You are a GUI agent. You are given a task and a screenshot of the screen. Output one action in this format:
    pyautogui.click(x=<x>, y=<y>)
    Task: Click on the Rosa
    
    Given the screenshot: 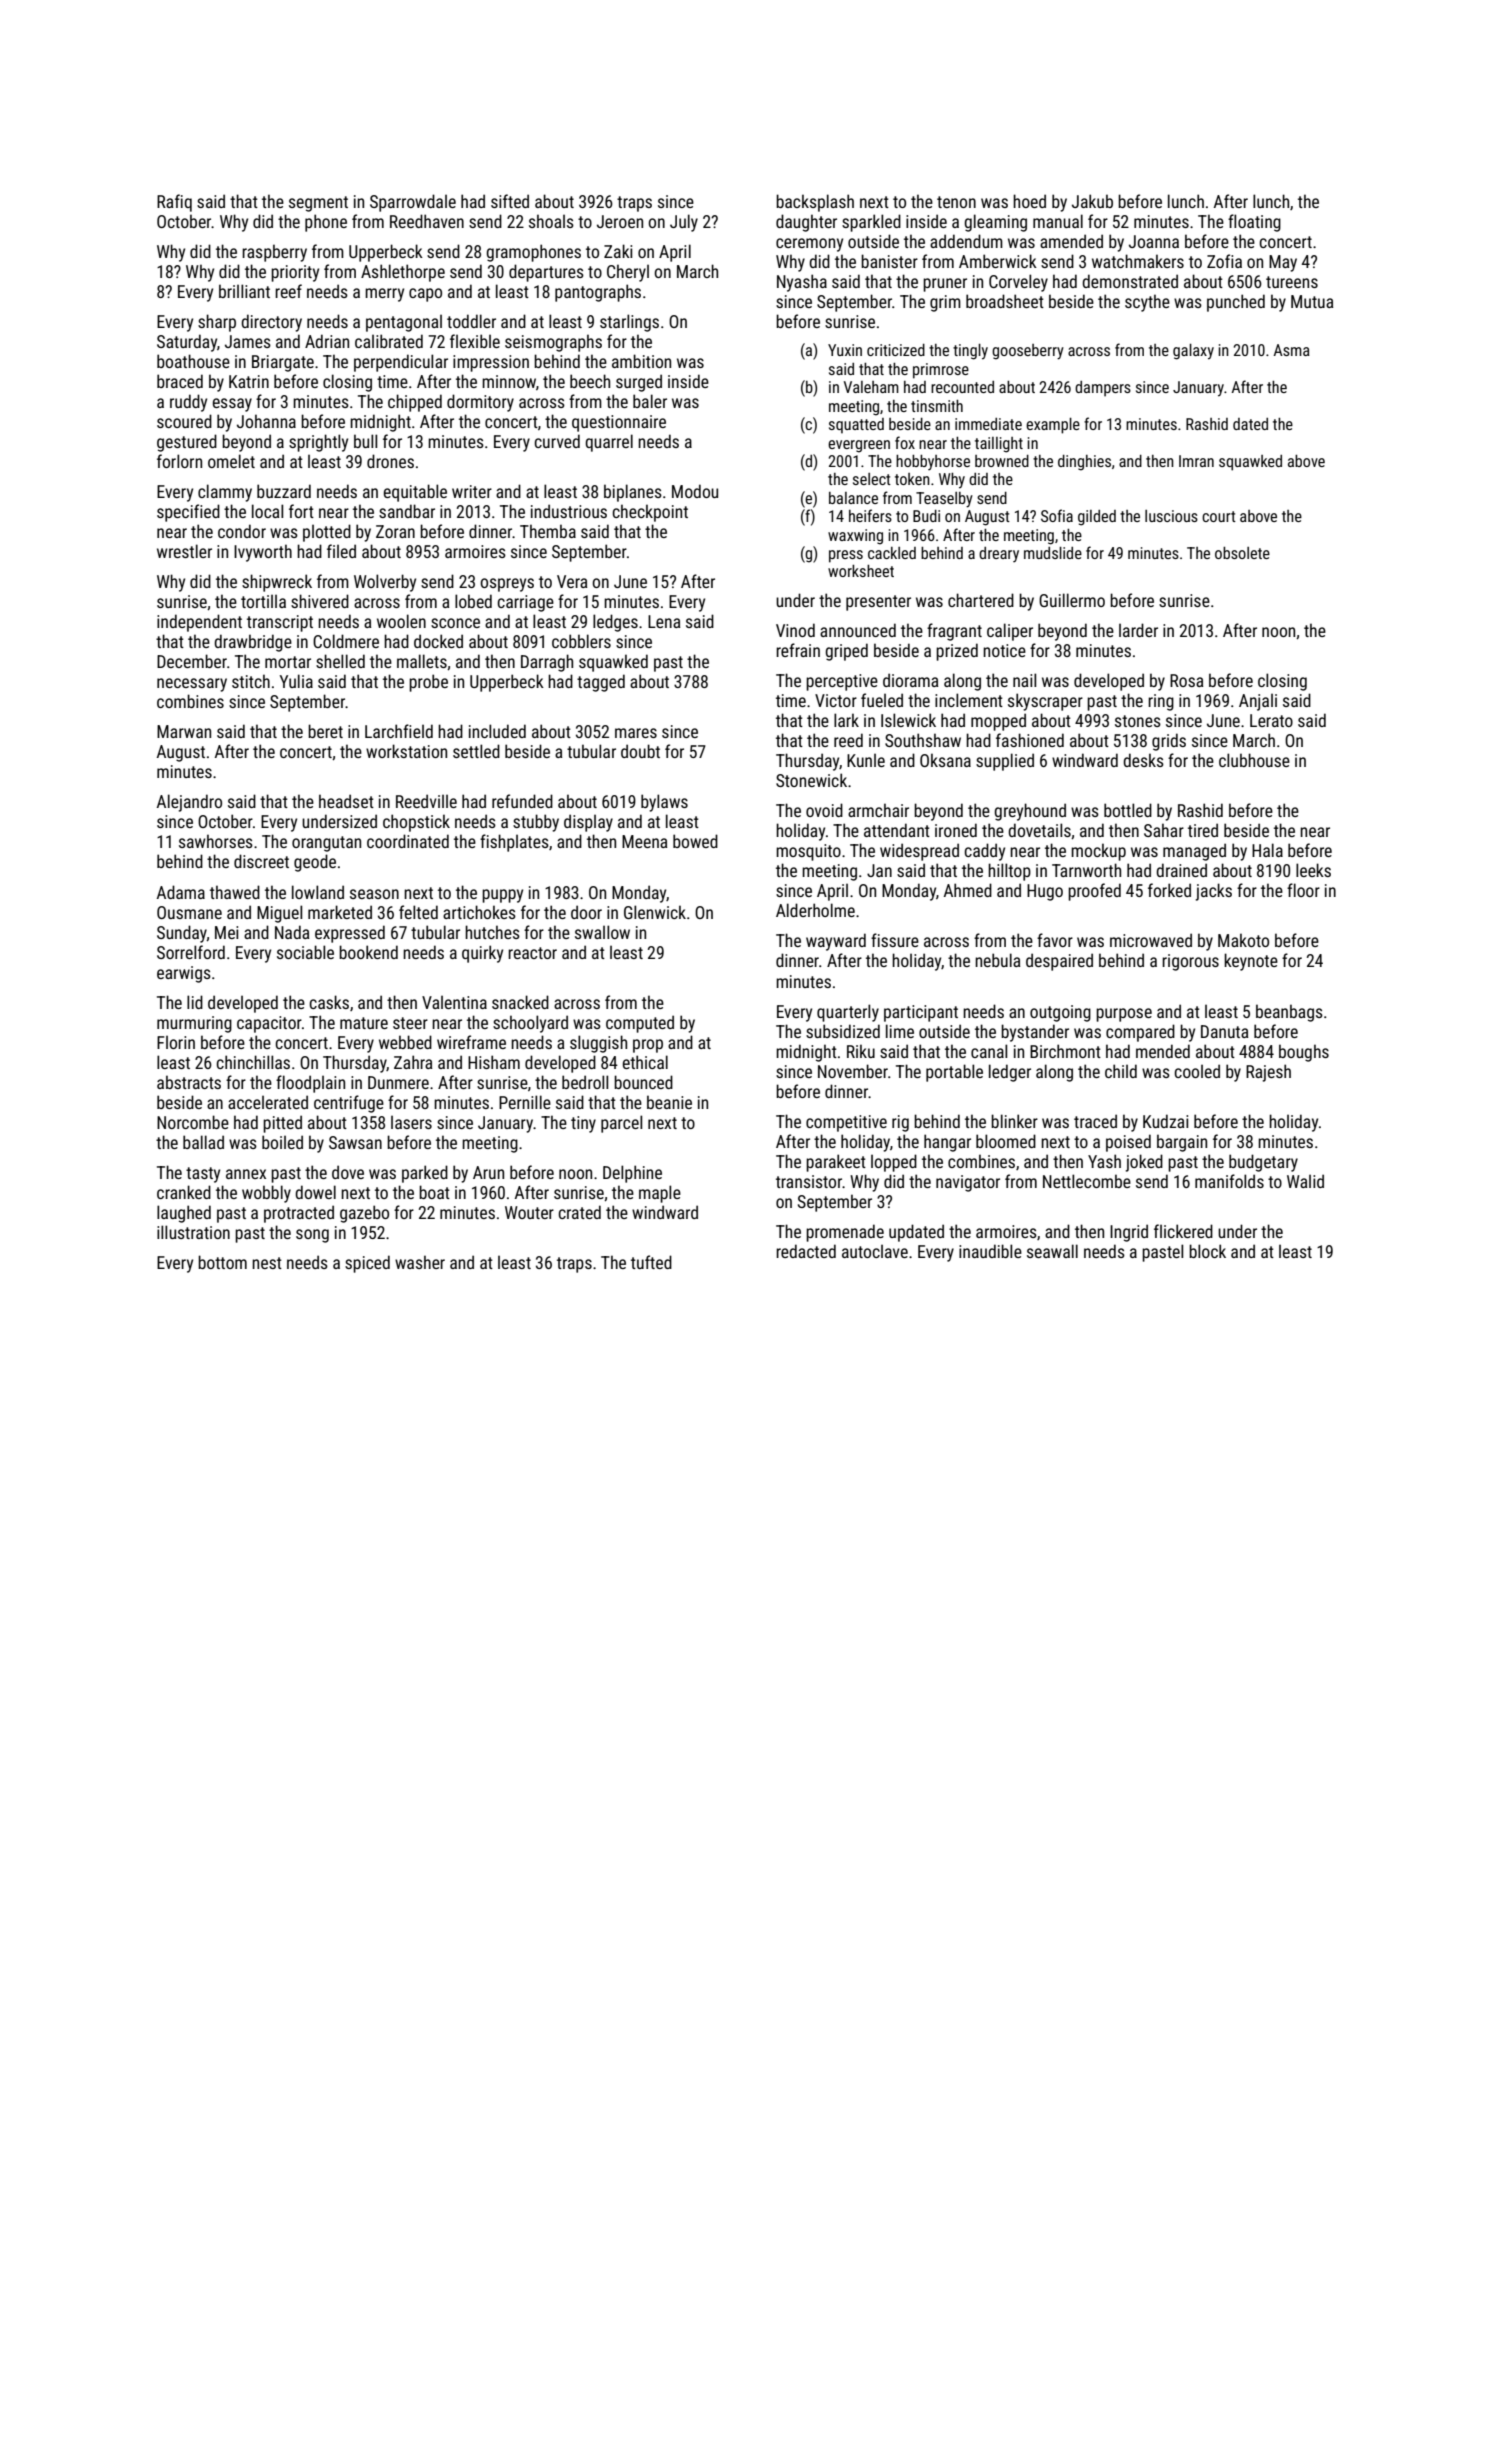 What is the action you would take?
    pyautogui.click(x=1186, y=680)
